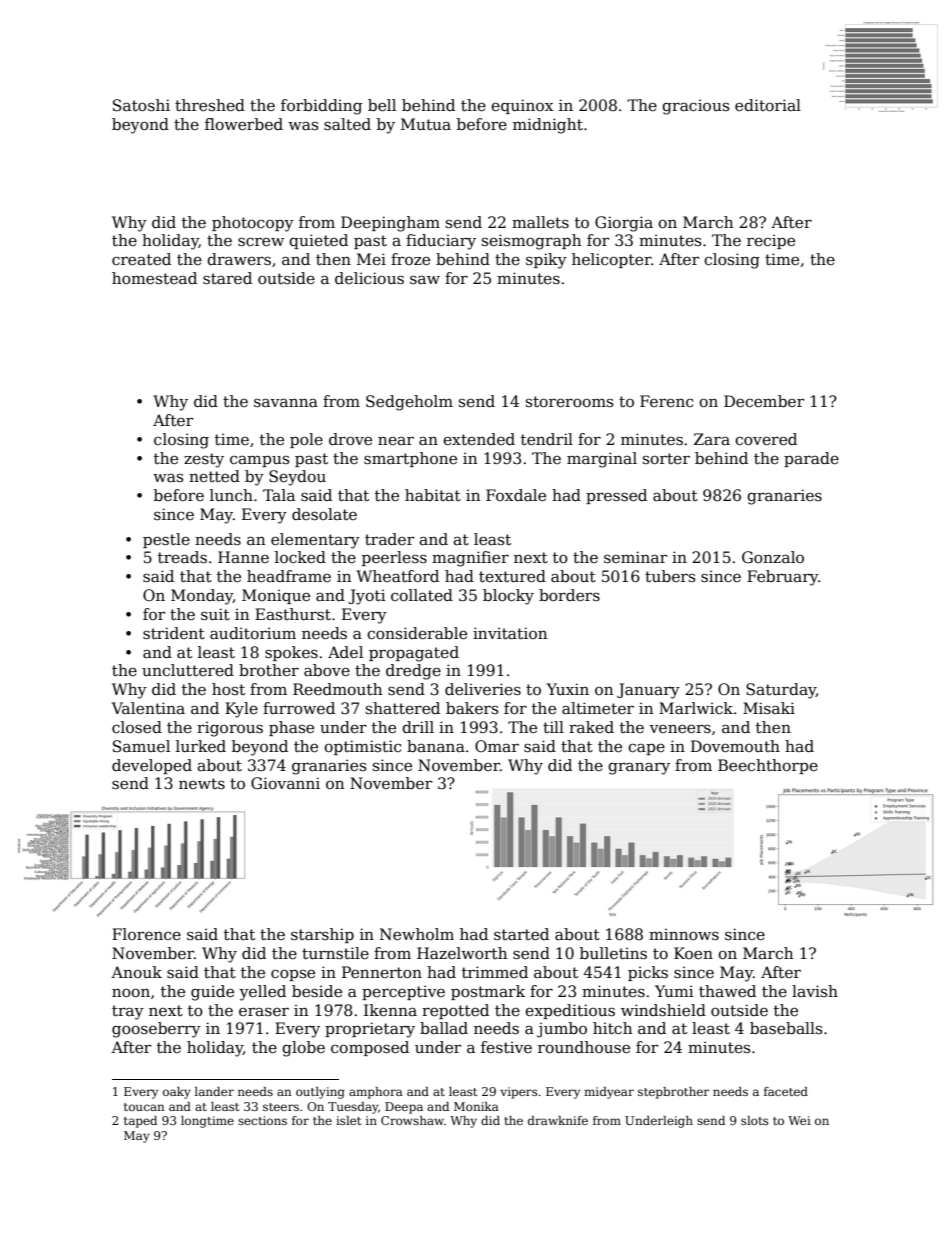  Describe the element at coordinates (425, 280) in the screenshot. I see `saw` at that location.
